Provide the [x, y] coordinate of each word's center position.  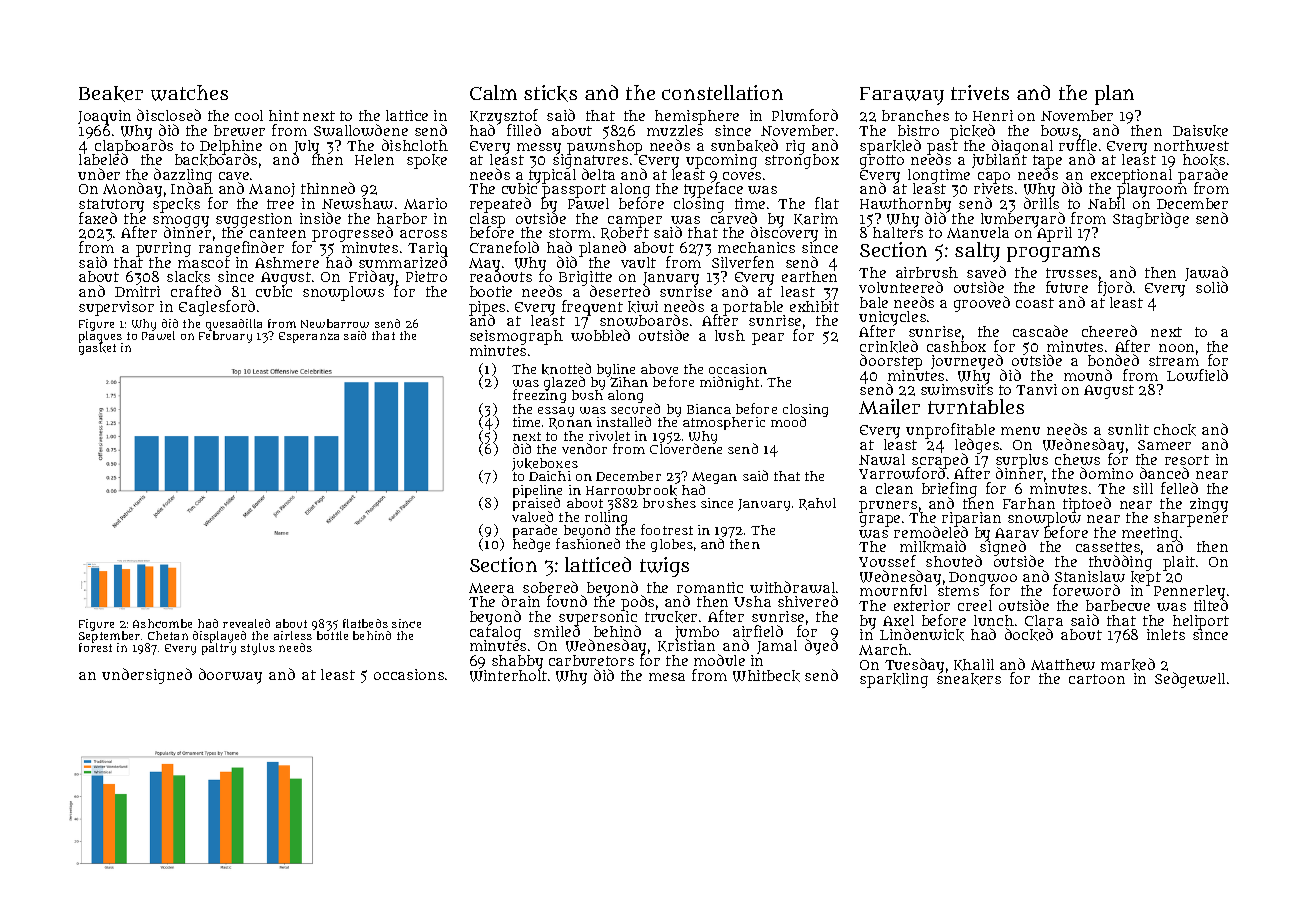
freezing [539, 397]
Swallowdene [361, 130]
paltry [219, 649]
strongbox [802, 162]
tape [1047, 162]
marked [1128, 664]
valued [532, 517]
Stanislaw [1090, 576]
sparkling [894, 680]
